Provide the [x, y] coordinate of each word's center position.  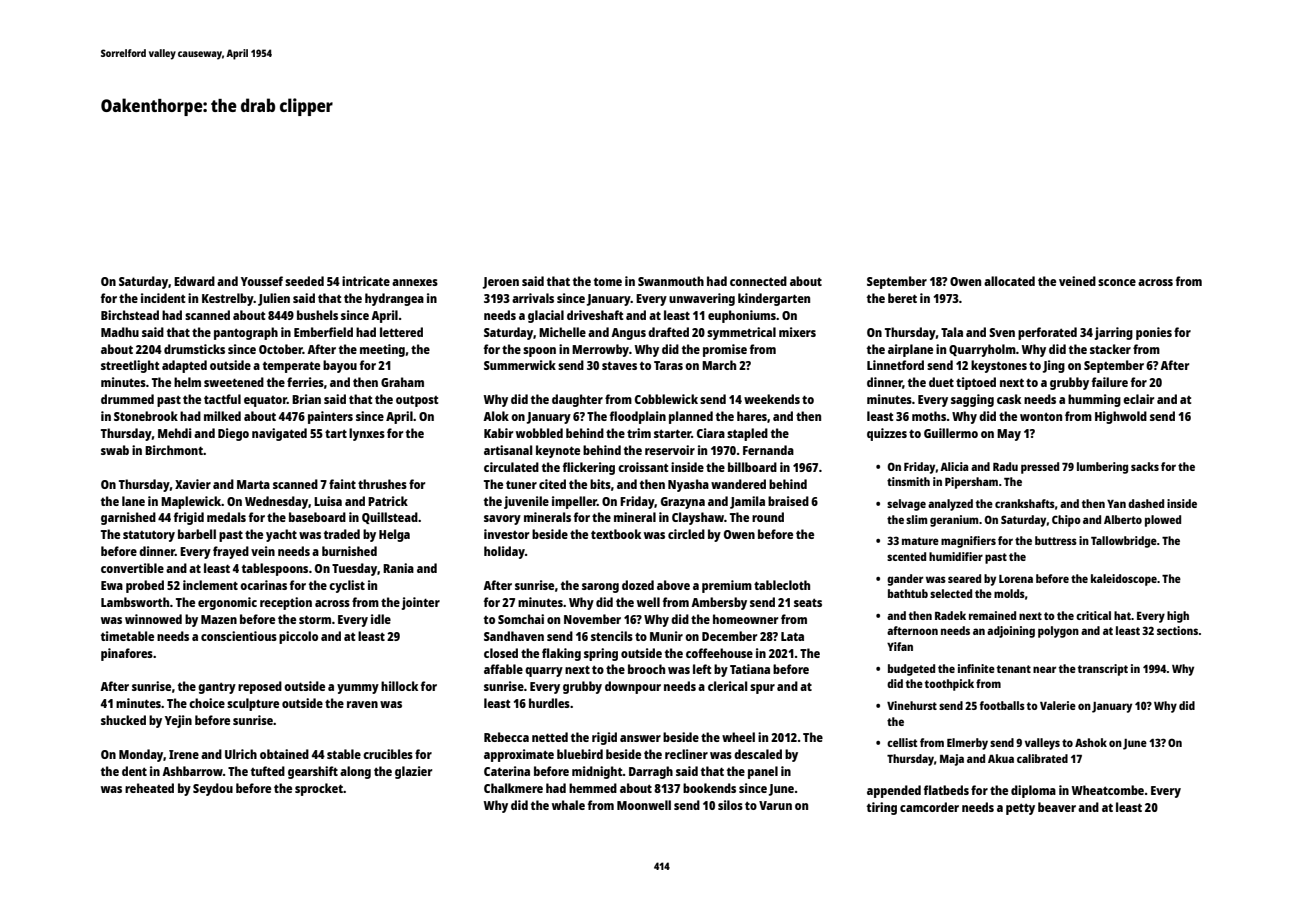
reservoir [670, 450]
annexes [415, 282]
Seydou [213, 789]
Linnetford [895, 365]
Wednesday [276, 502]
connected [758, 281]
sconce [1117, 282]
